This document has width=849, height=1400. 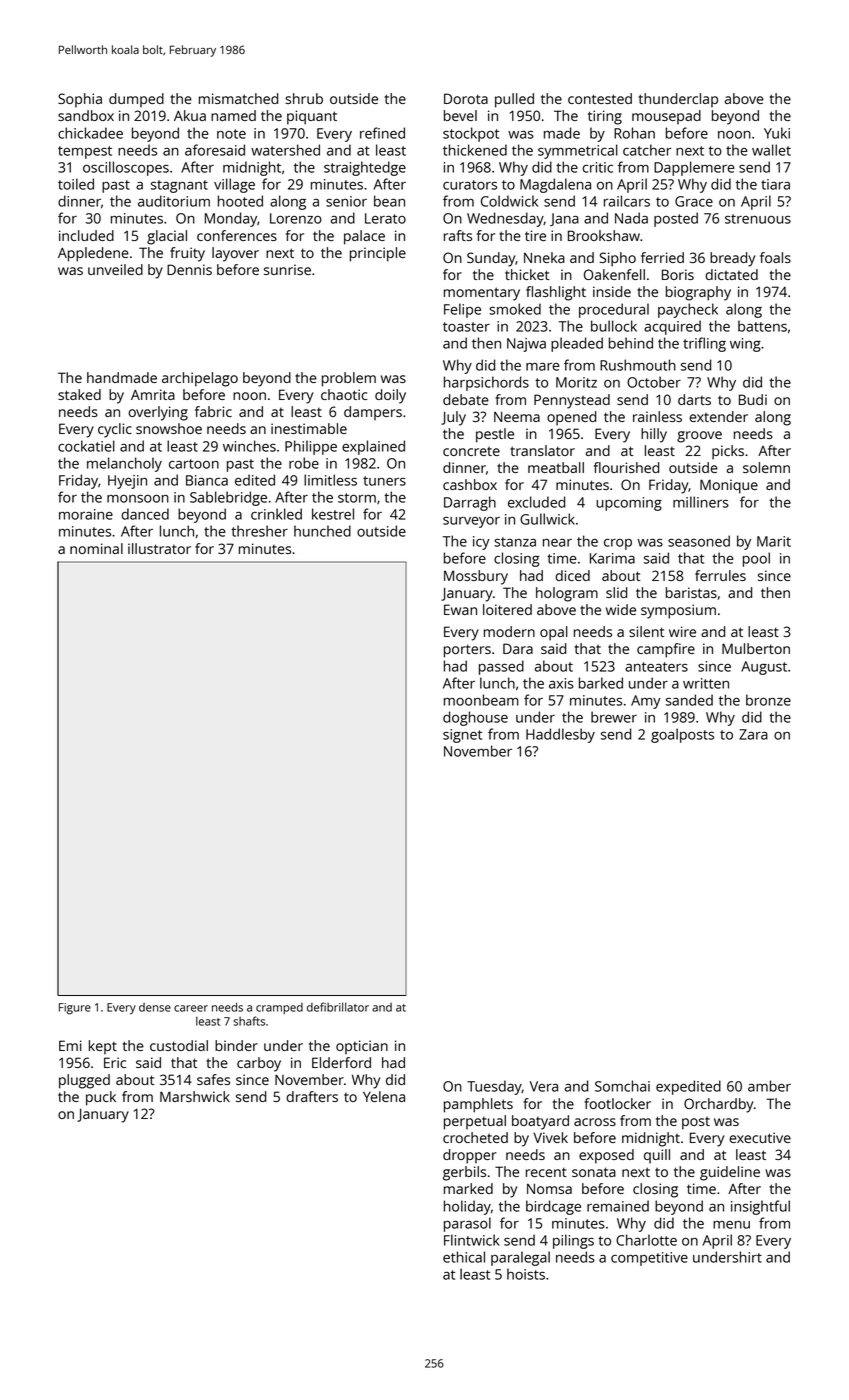 I want to click on included, so click(x=86, y=235).
